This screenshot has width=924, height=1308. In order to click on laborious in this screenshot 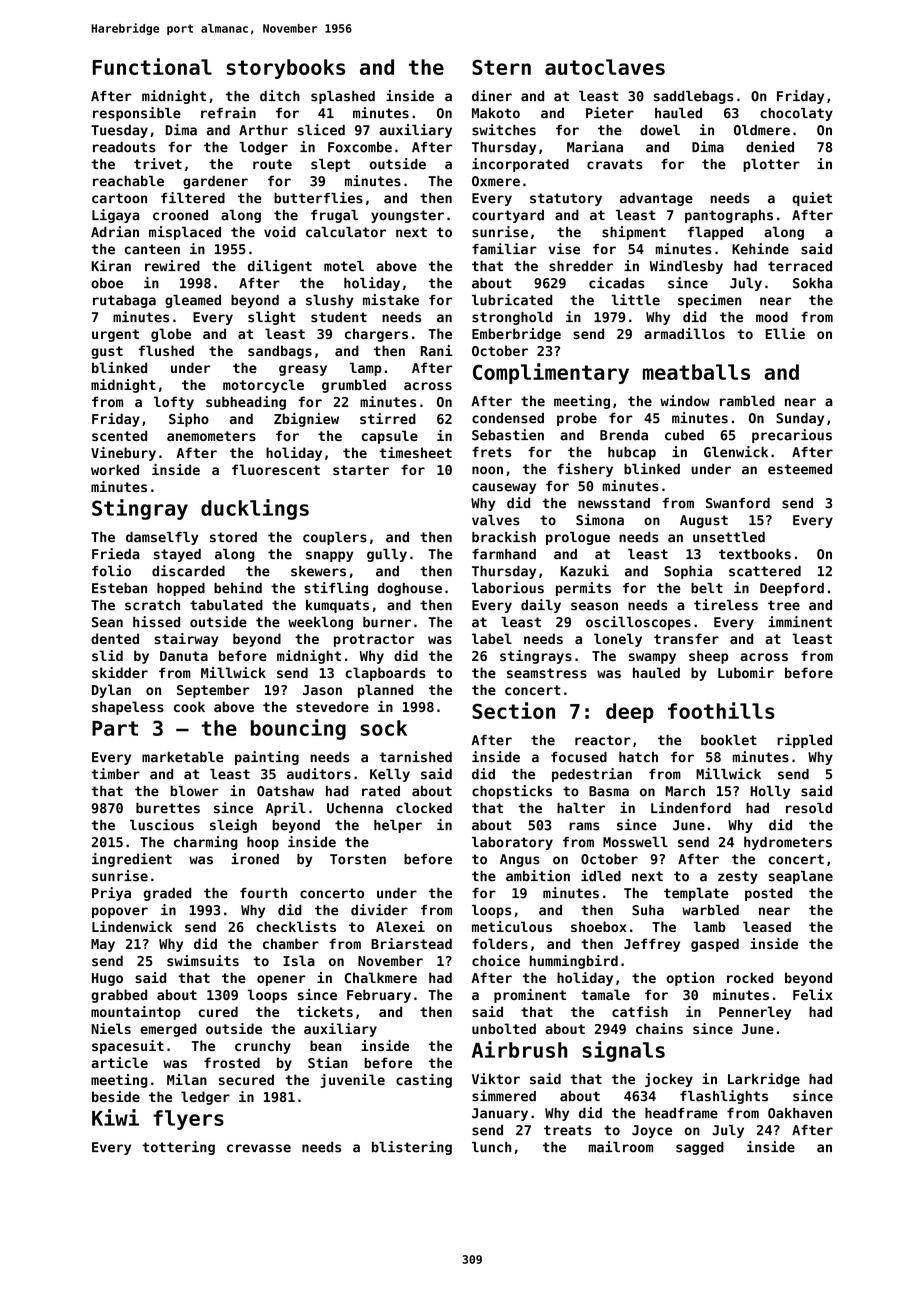, I will do `click(508, 588)`.
